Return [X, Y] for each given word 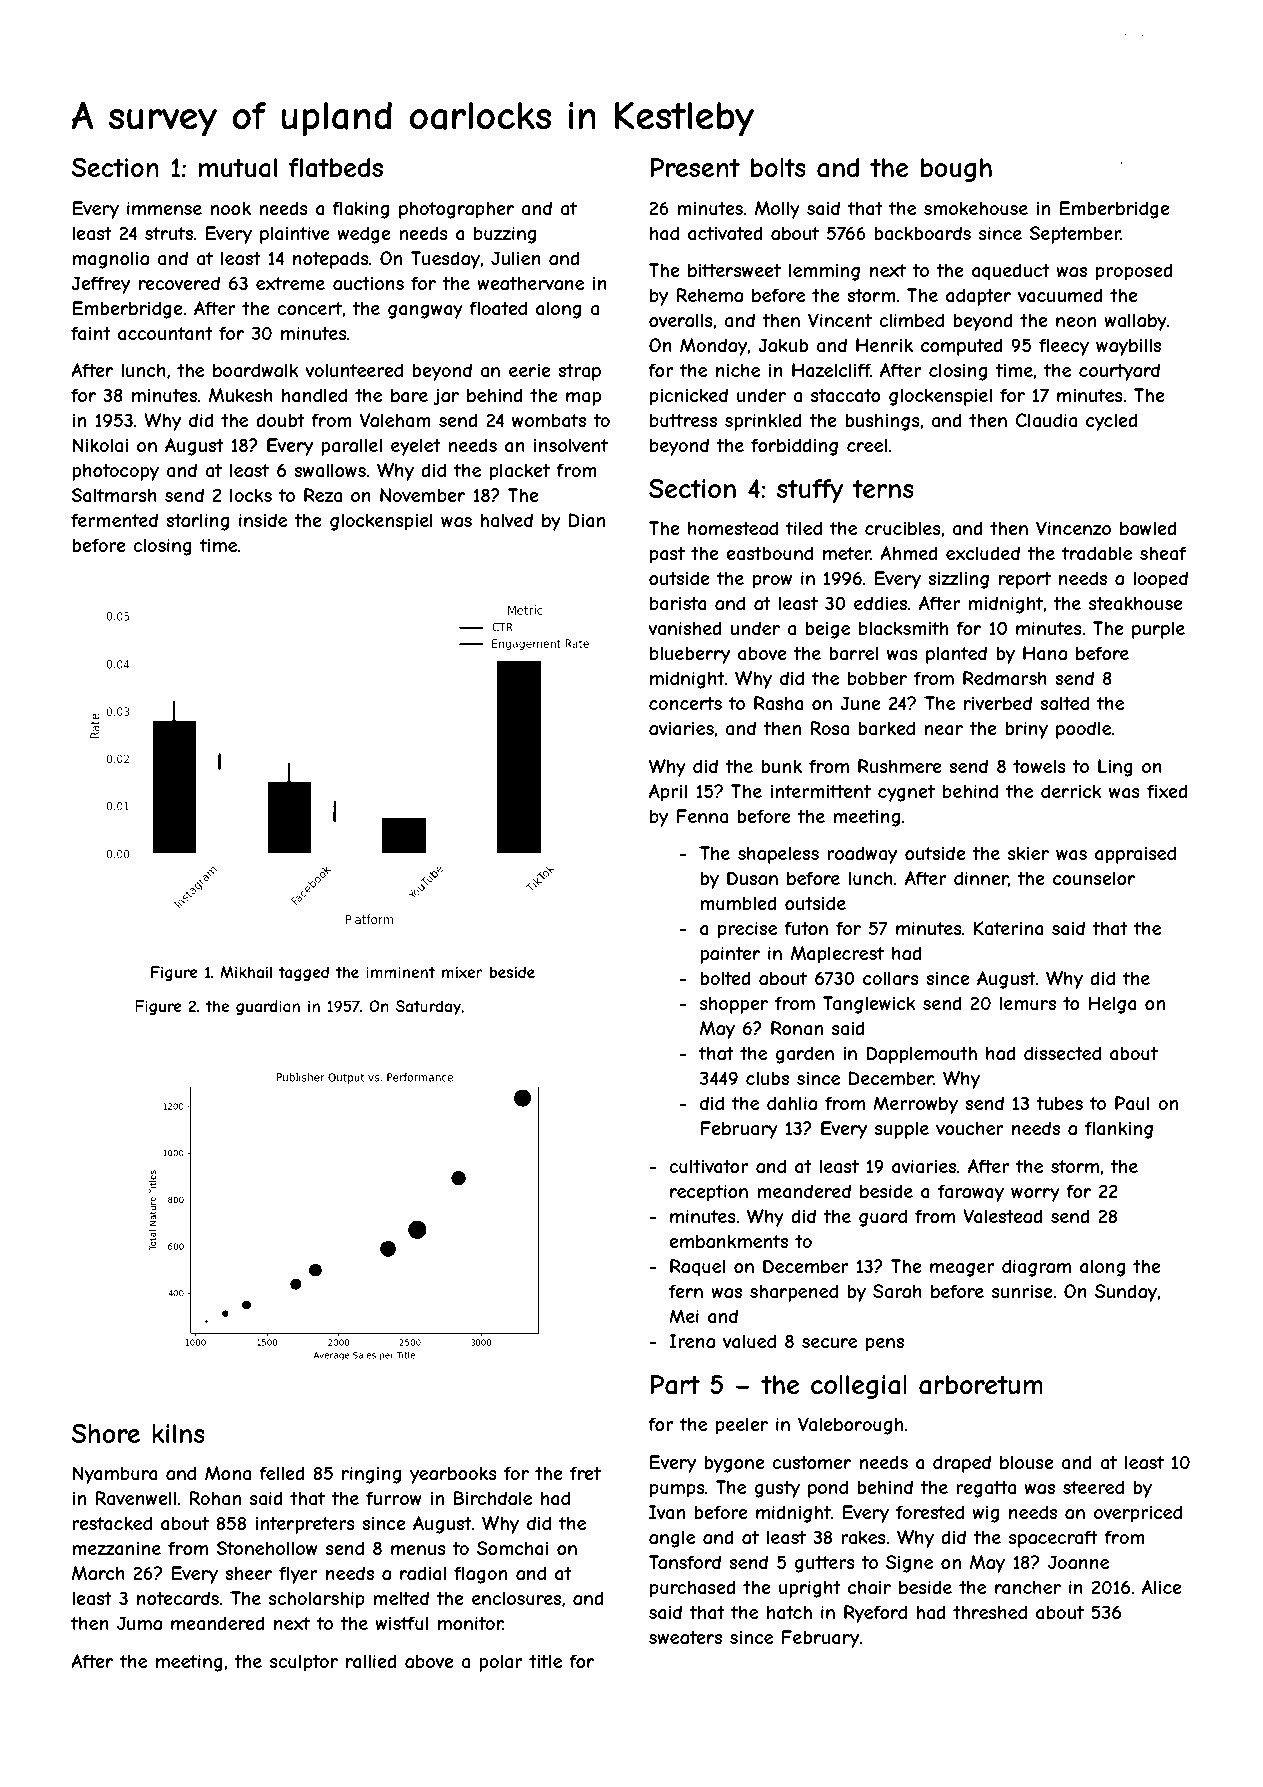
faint [91, 333]
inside [263, 520]
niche [738, 370]
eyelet [416, 447]
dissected [1062, 1053]
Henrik [884, 345]
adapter [978, 297]
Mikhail [246, 972]
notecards [178, 1598]
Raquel [697, 1268]
